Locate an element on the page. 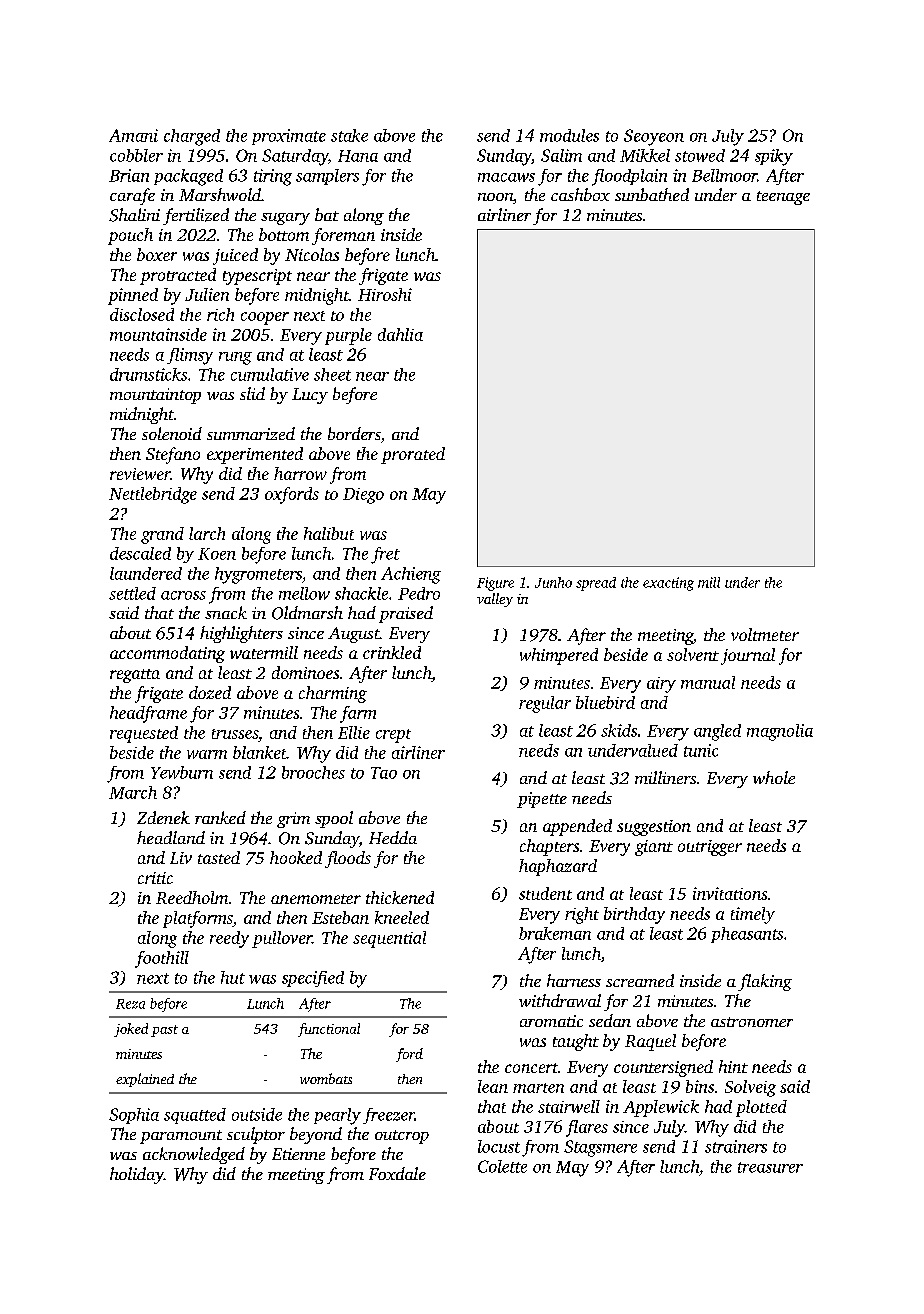  Foxdale is located at coordinates (397, 1173).
